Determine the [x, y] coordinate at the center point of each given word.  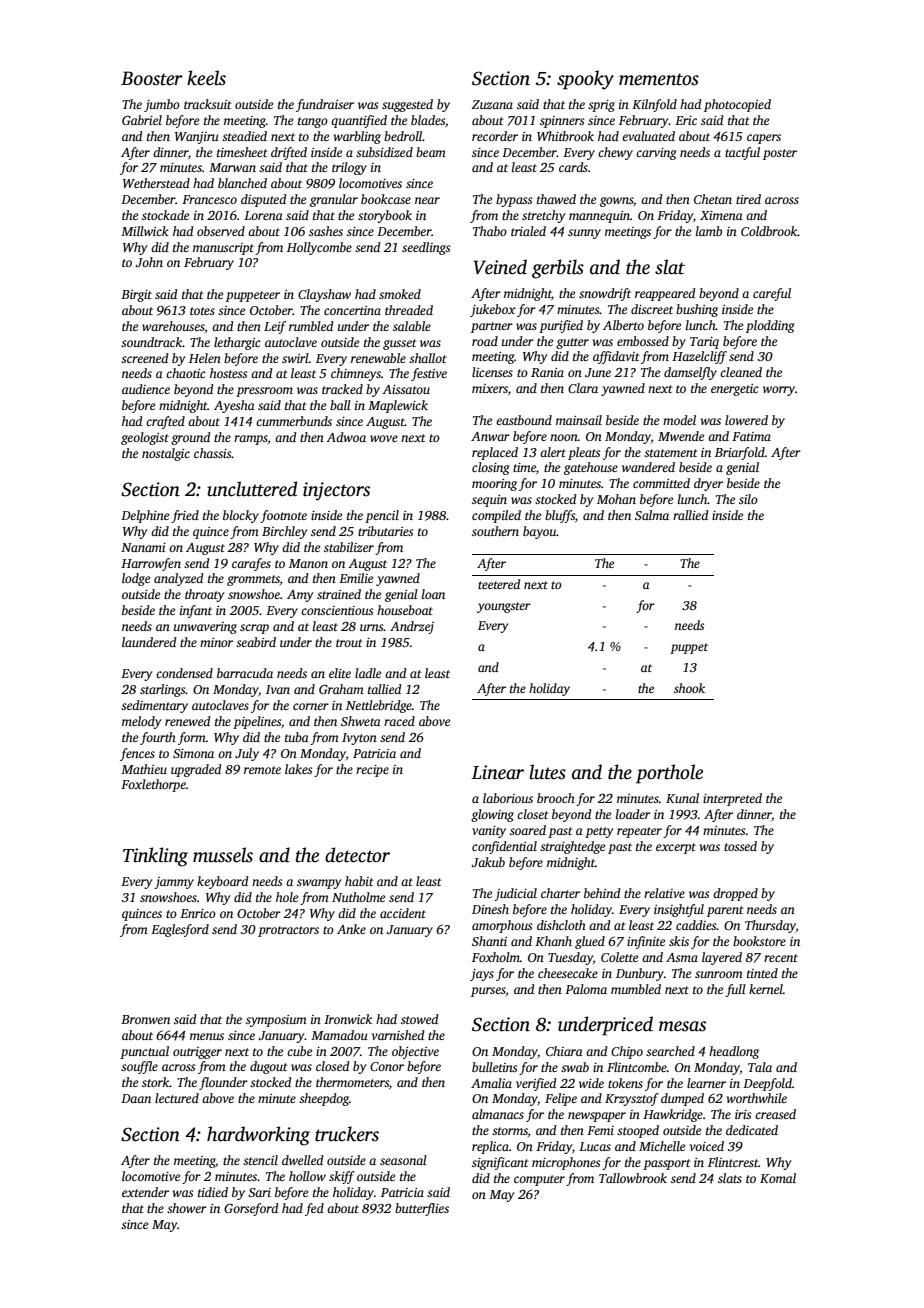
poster [780, 154]
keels [206, 78]
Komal [778, 1178]
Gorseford [251, 1209]
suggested [407, 105]
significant [500, 1163]
